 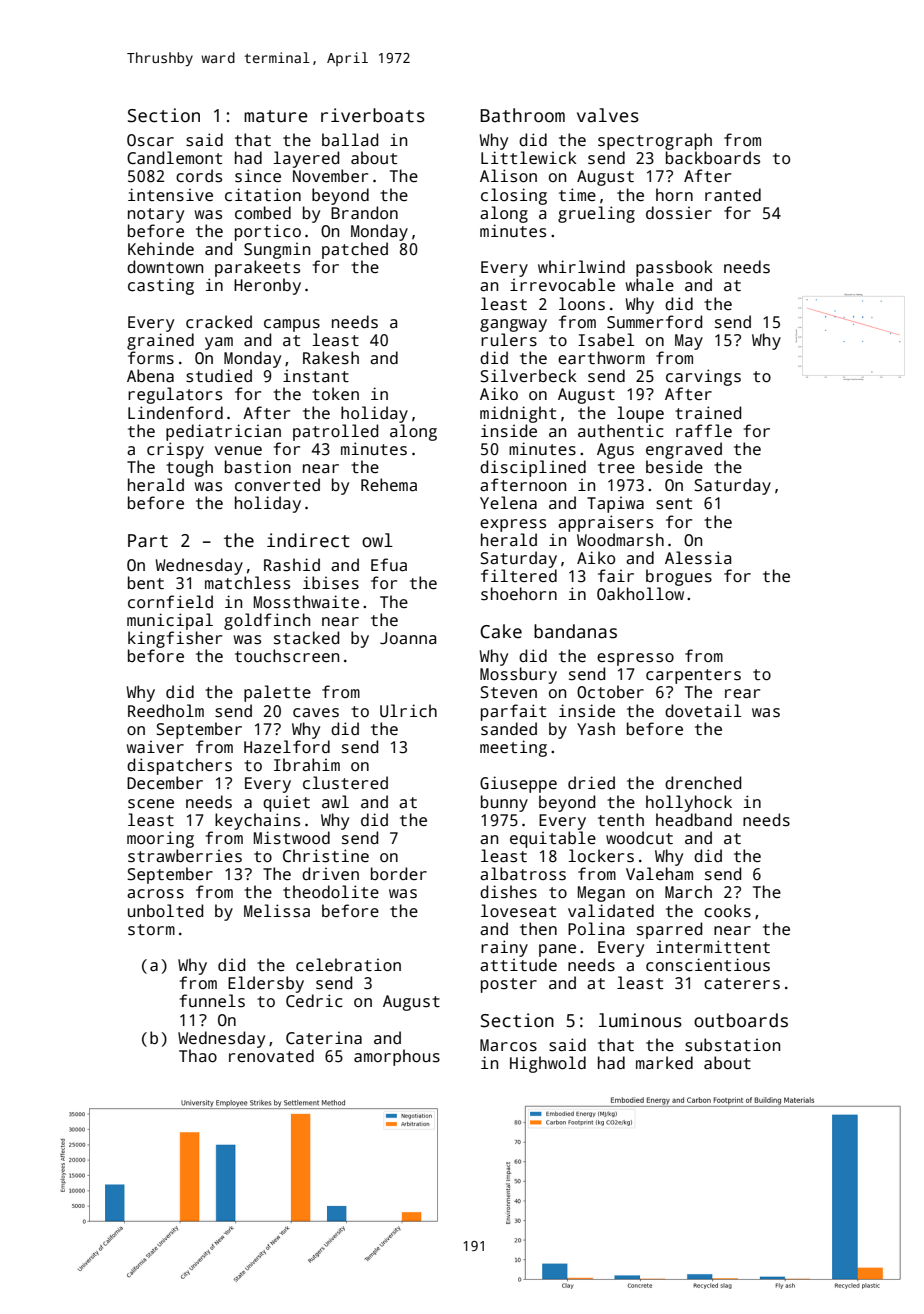 What do you see at coordinates (166, 710) in the screenshot?
I see `Reedholm` at bounding box center [166, 710].
